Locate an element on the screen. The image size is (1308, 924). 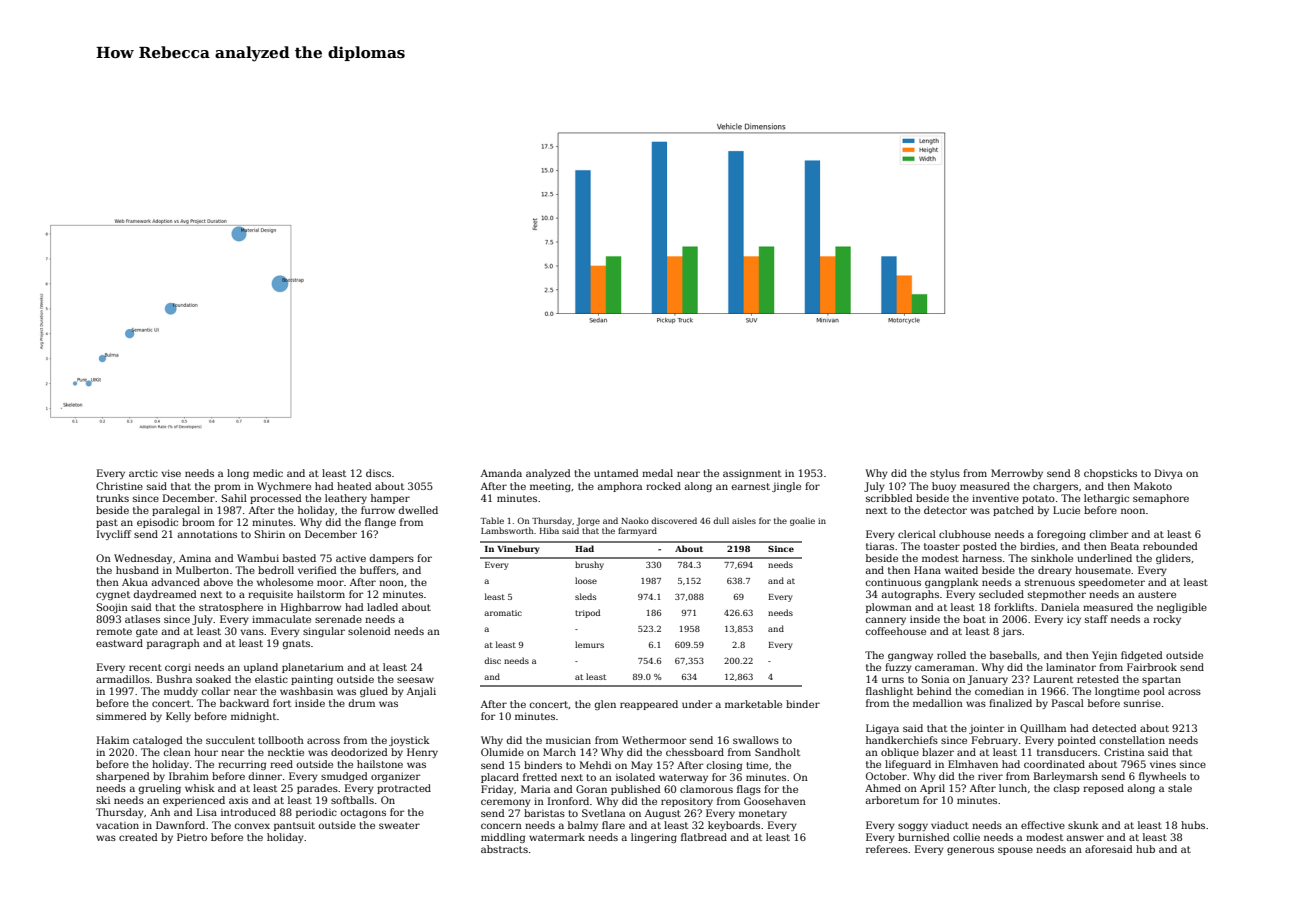
arctic is located at coordinates (143, 473).
